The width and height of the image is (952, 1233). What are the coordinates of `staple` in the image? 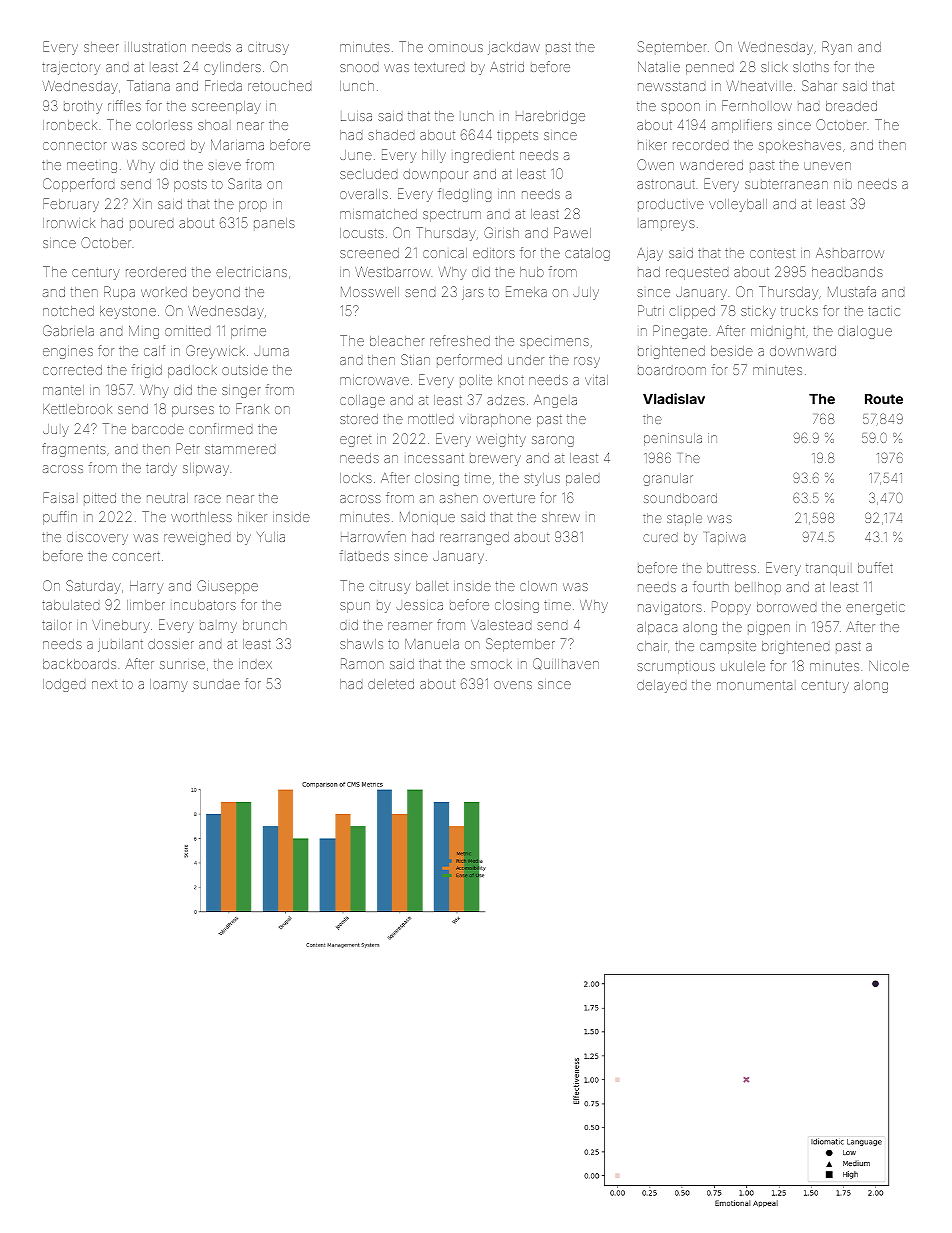 It's located at (684, 519).
